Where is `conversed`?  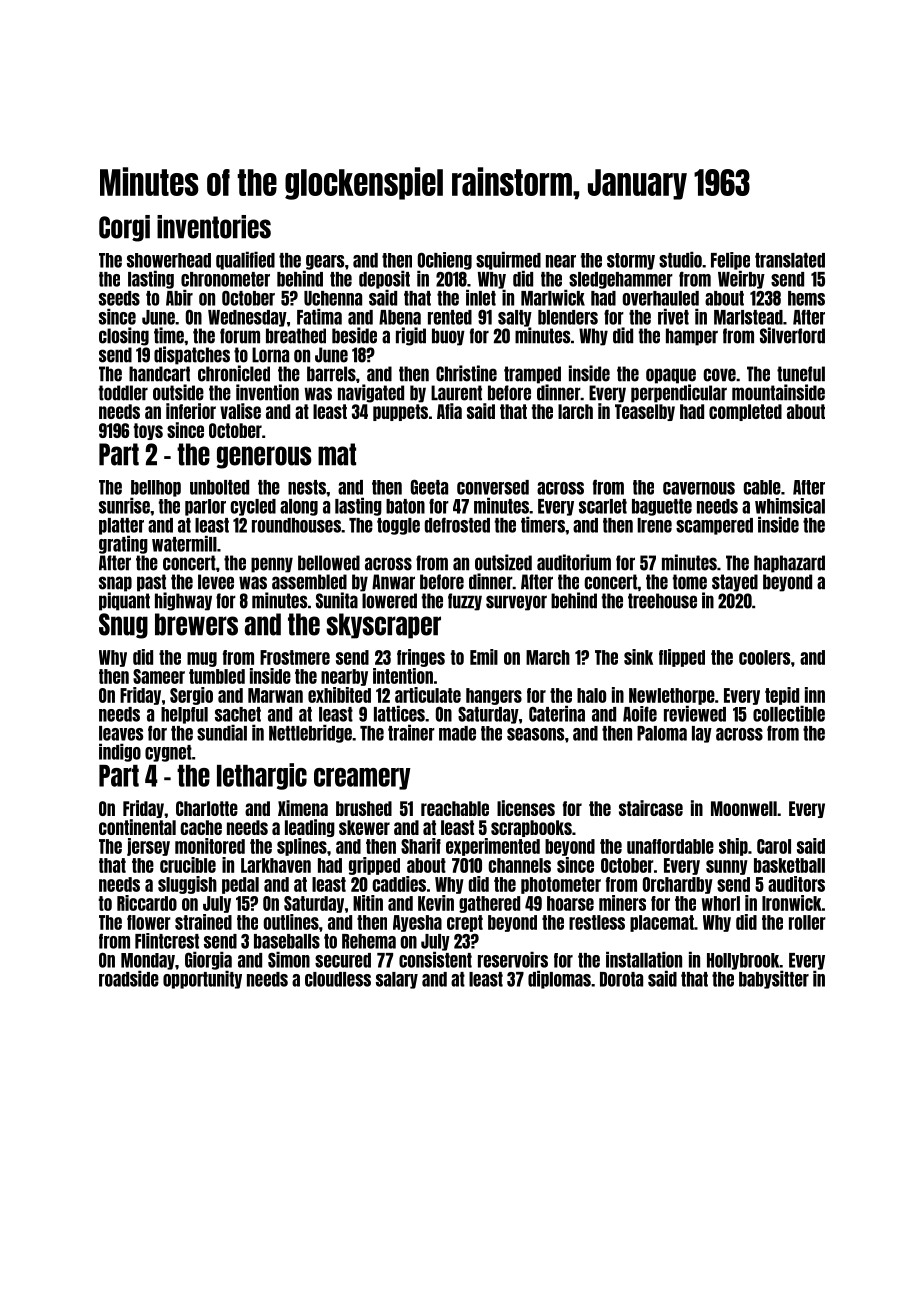
conversed is located at coordinates (493, 487).
